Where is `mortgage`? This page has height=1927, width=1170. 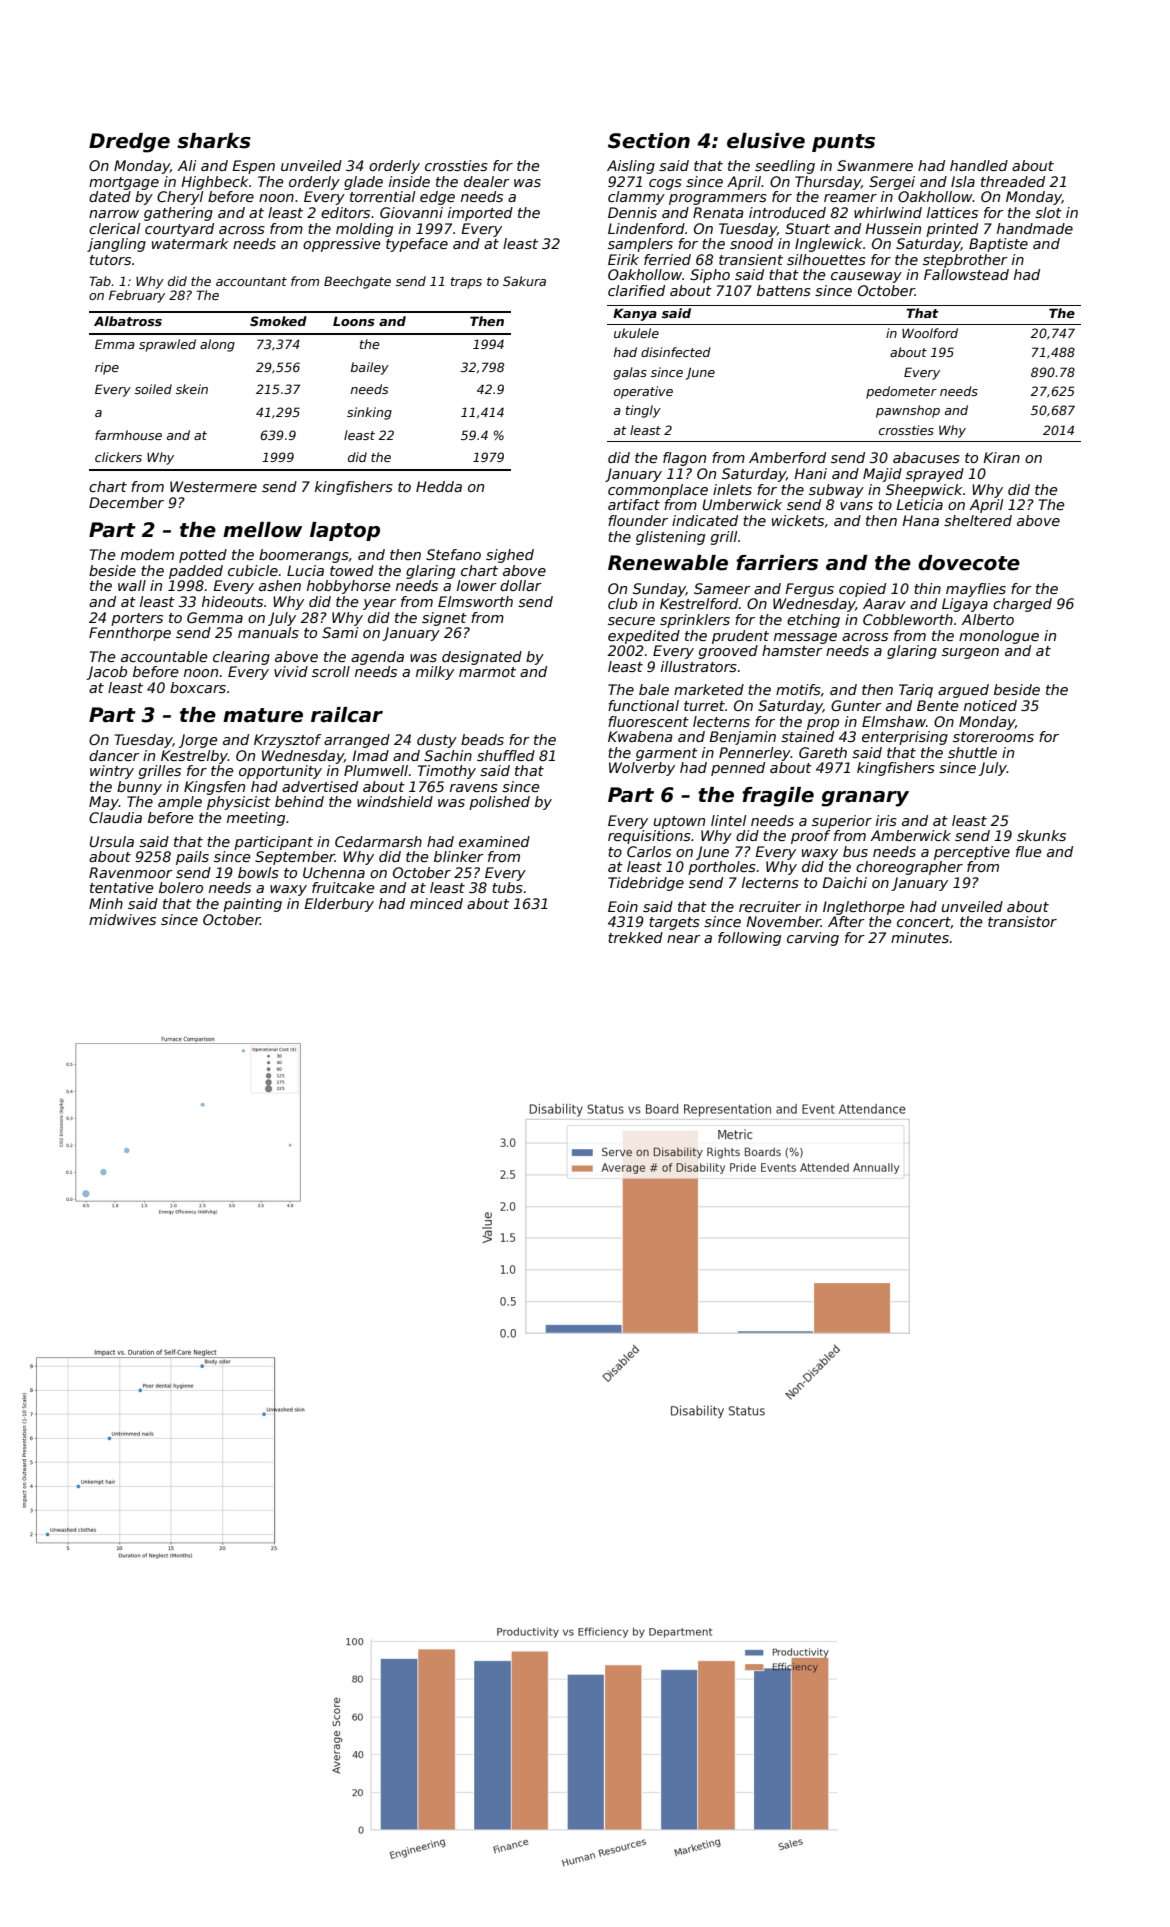
mortgage is located at coordinates (124, 183).
